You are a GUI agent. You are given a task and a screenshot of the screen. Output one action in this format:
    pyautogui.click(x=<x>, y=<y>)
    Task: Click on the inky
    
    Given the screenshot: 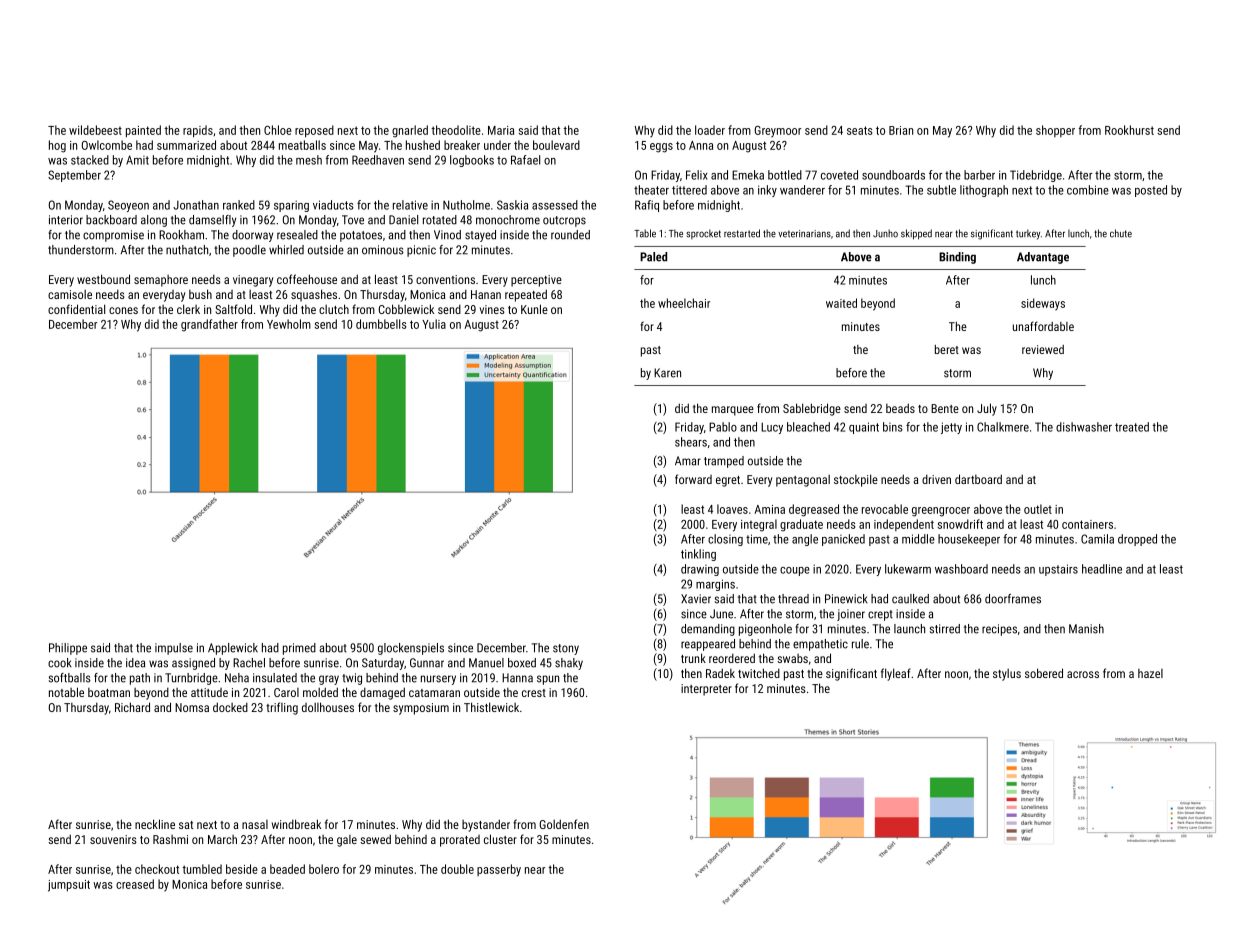 What is the action you would take?
    pyautogui.click(x=767, y=191)
